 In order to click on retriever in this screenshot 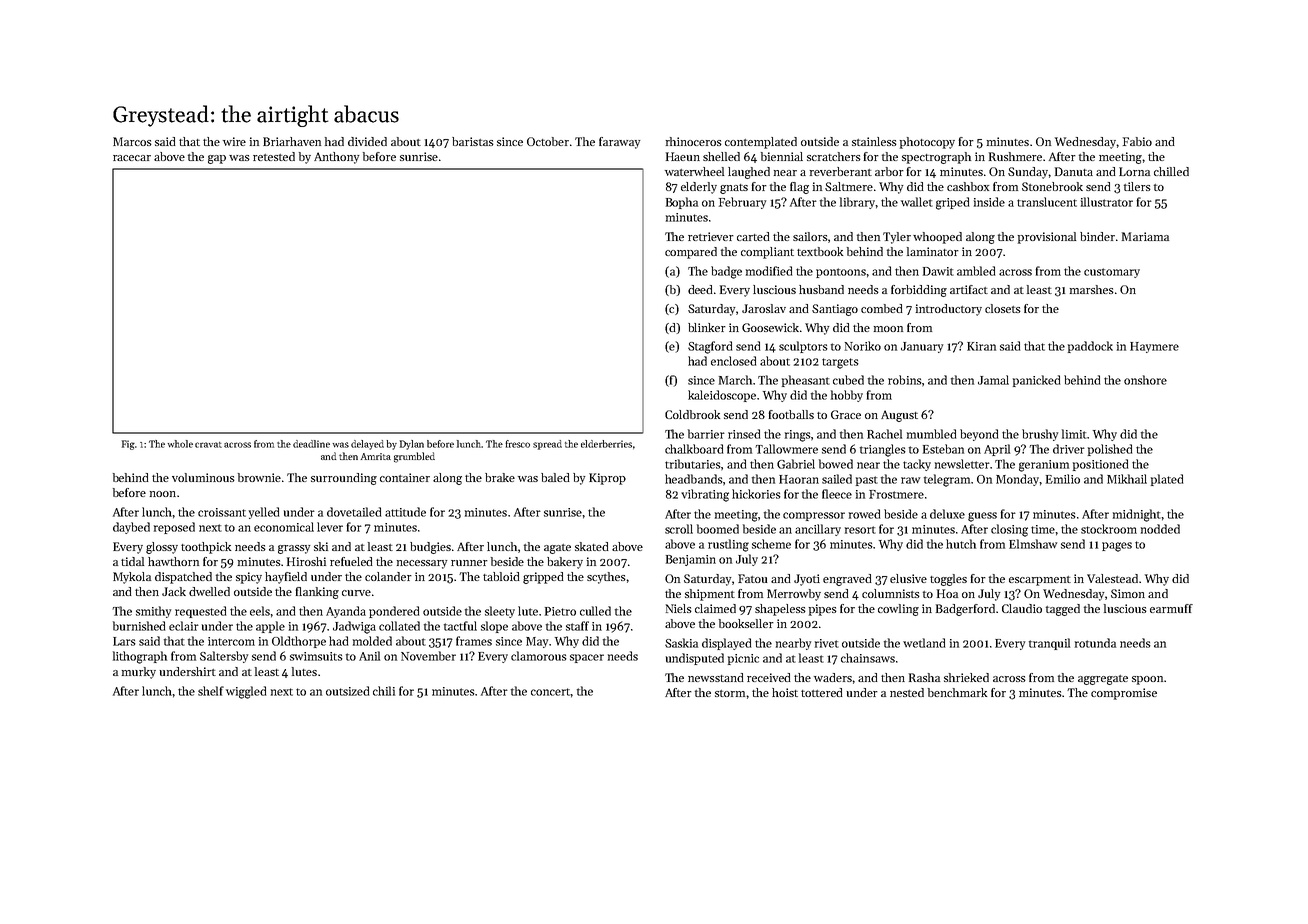, I will do `click(711, 236)`.
